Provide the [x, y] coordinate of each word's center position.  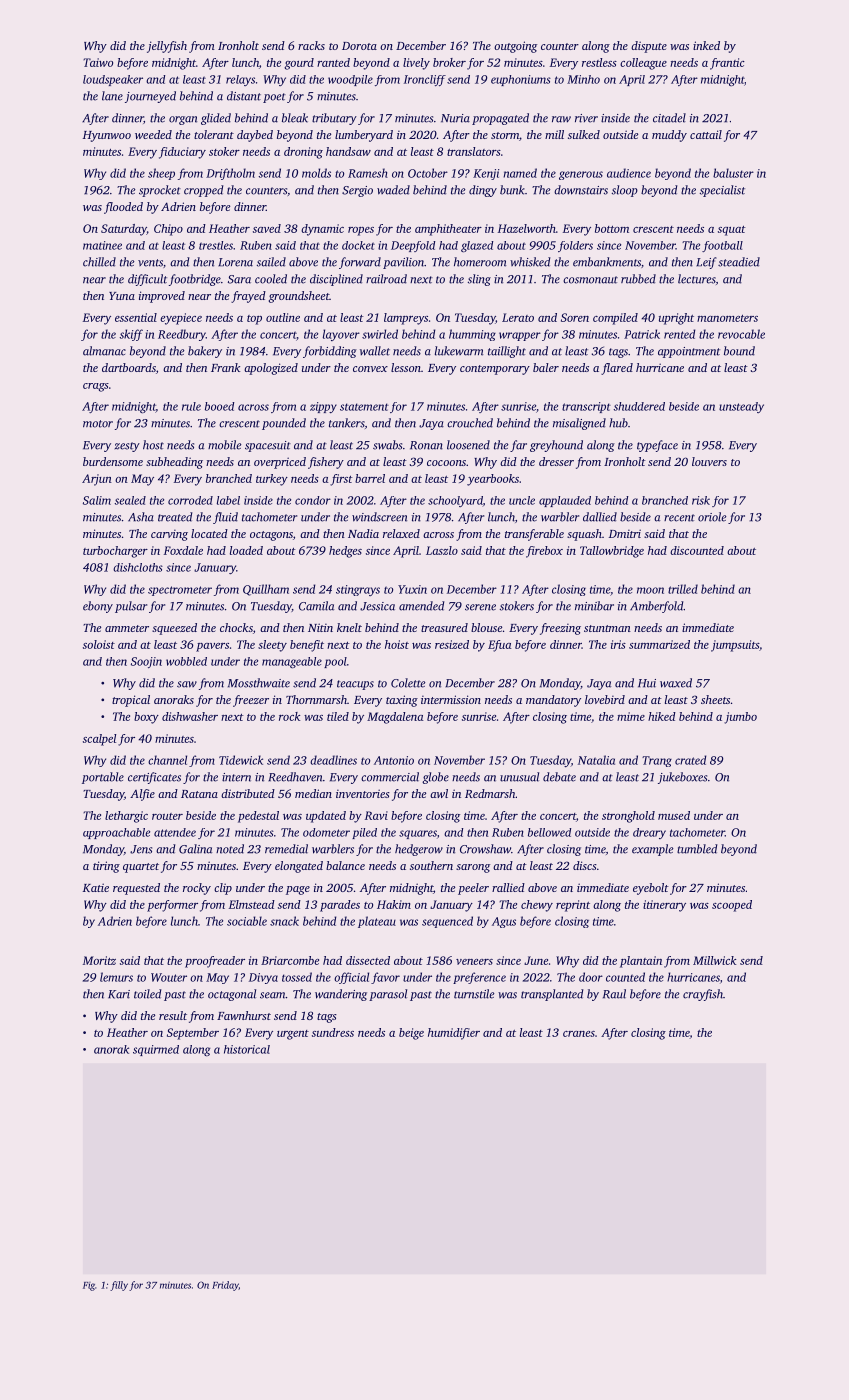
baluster [733, 173]
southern [431, 865]
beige [411, 1034]
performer [172, 906]
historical [247, 1049]
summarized [659, 644]
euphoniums [521, 80]
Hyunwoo [107, 136]
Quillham [266, 590]
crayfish [703, 995]
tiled [338, 716]
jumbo [740, 718]
